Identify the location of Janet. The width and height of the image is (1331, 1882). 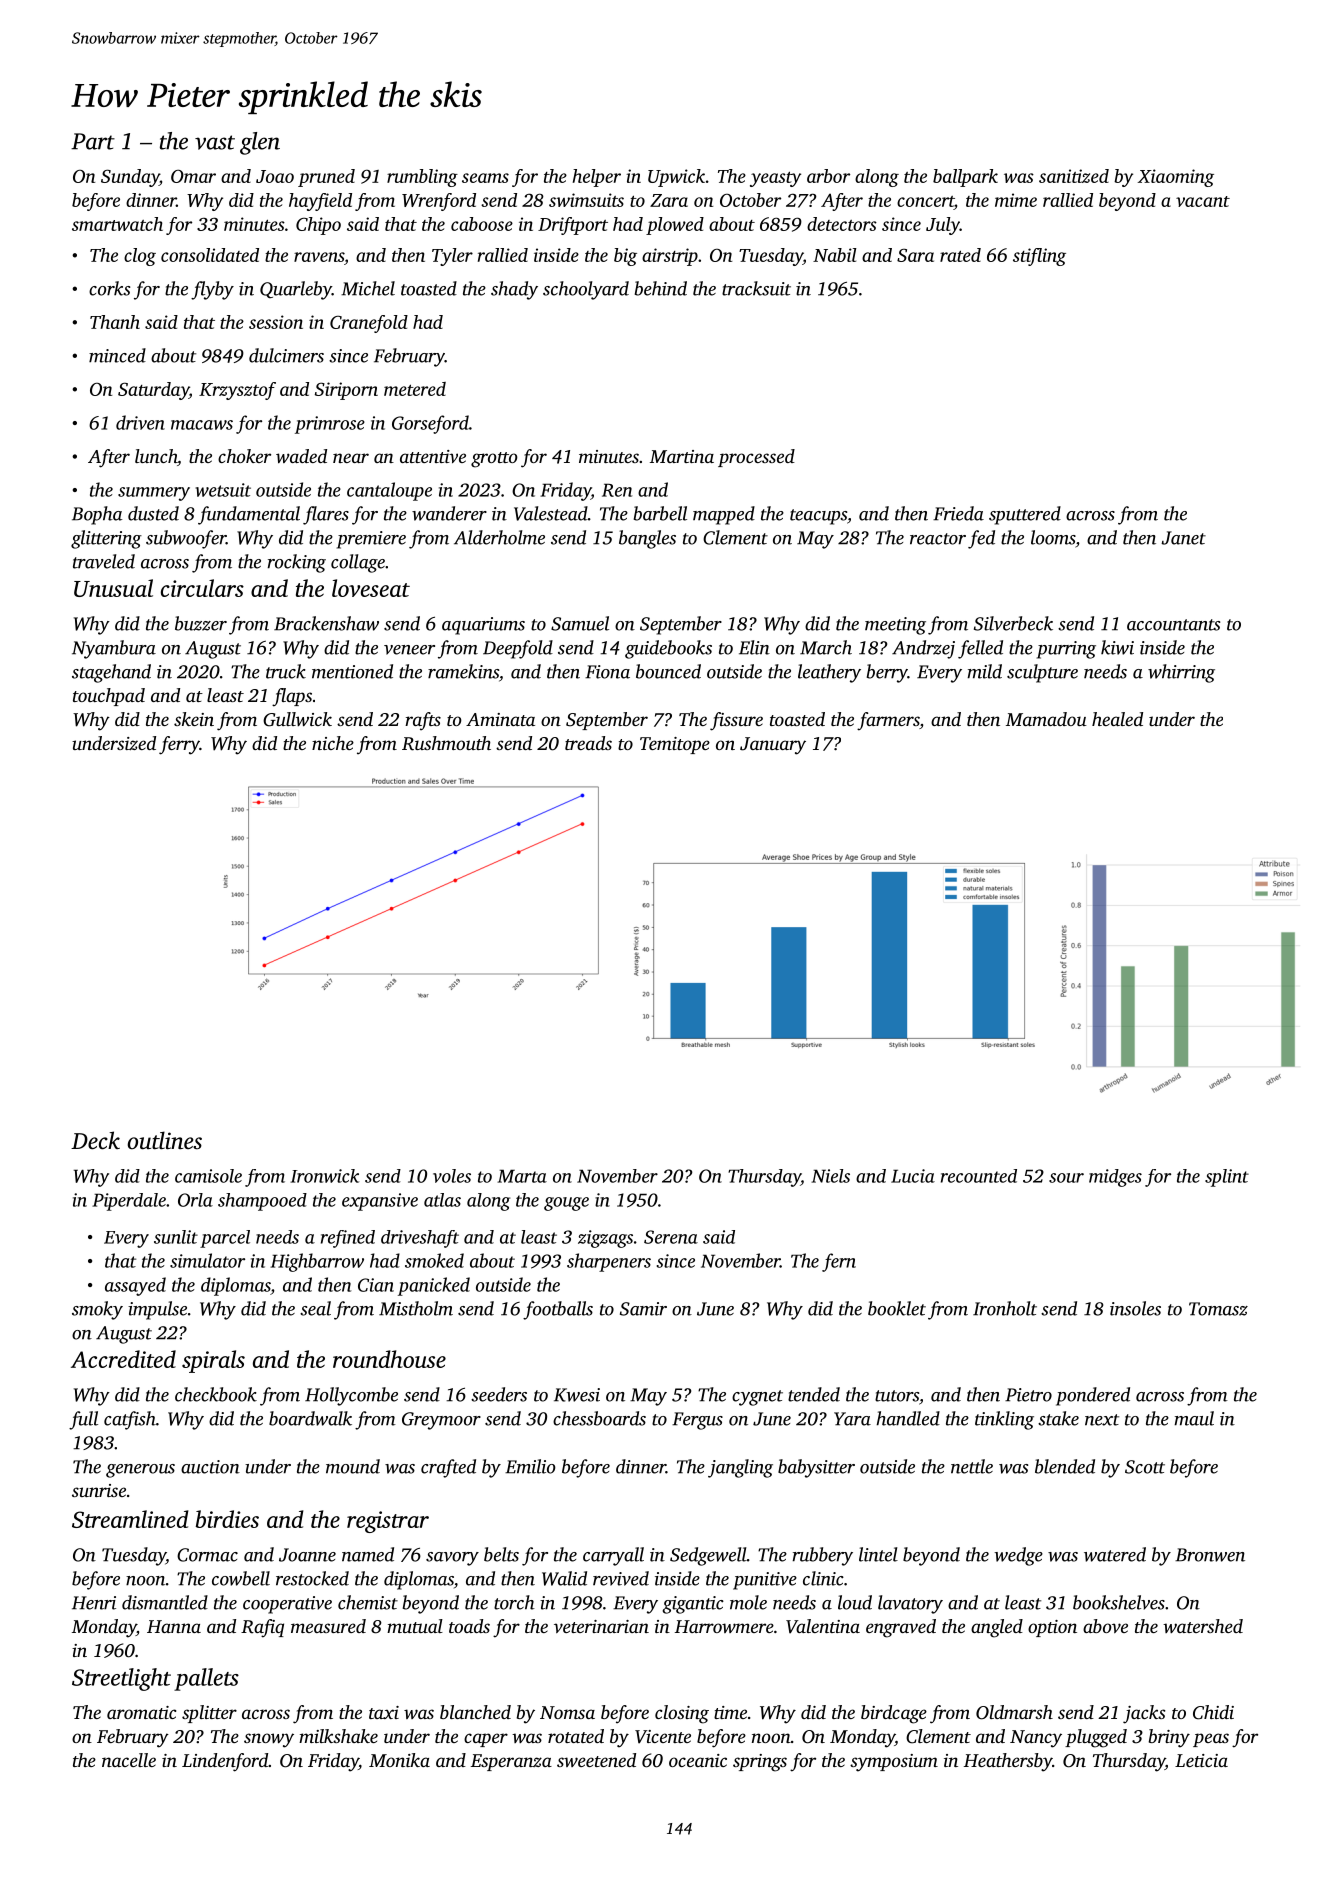
(1183, 538).
